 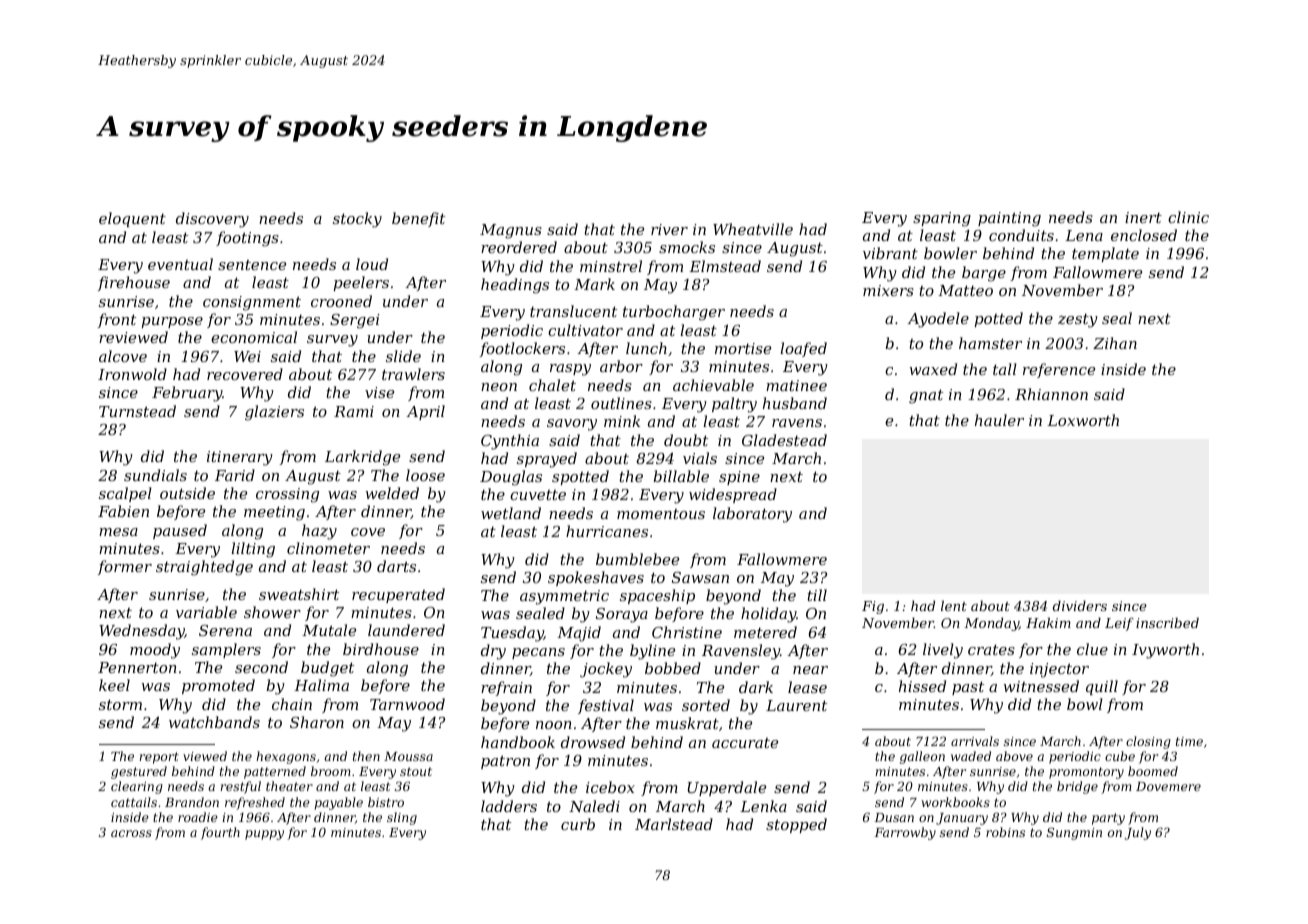 What do you see at coordinates (218, 686) in the screenshot?
I see `promoted` at bounding box center [218, 686].
